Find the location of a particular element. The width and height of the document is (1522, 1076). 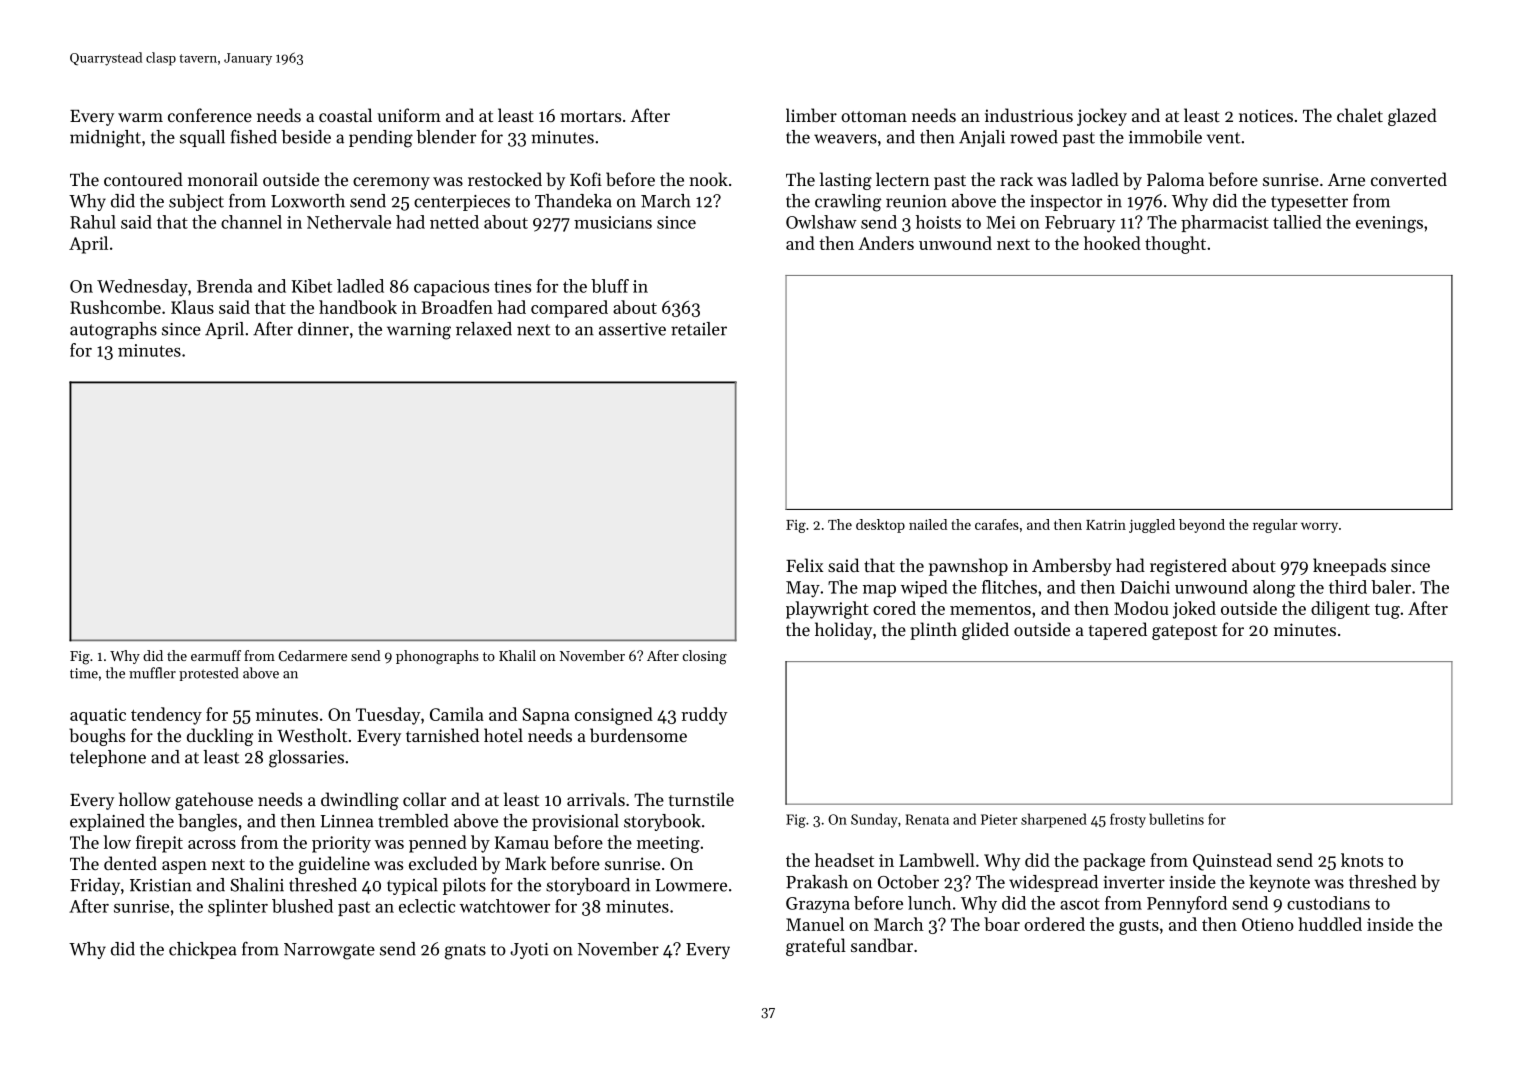

Khalil is located at coordinates (517, 655).
